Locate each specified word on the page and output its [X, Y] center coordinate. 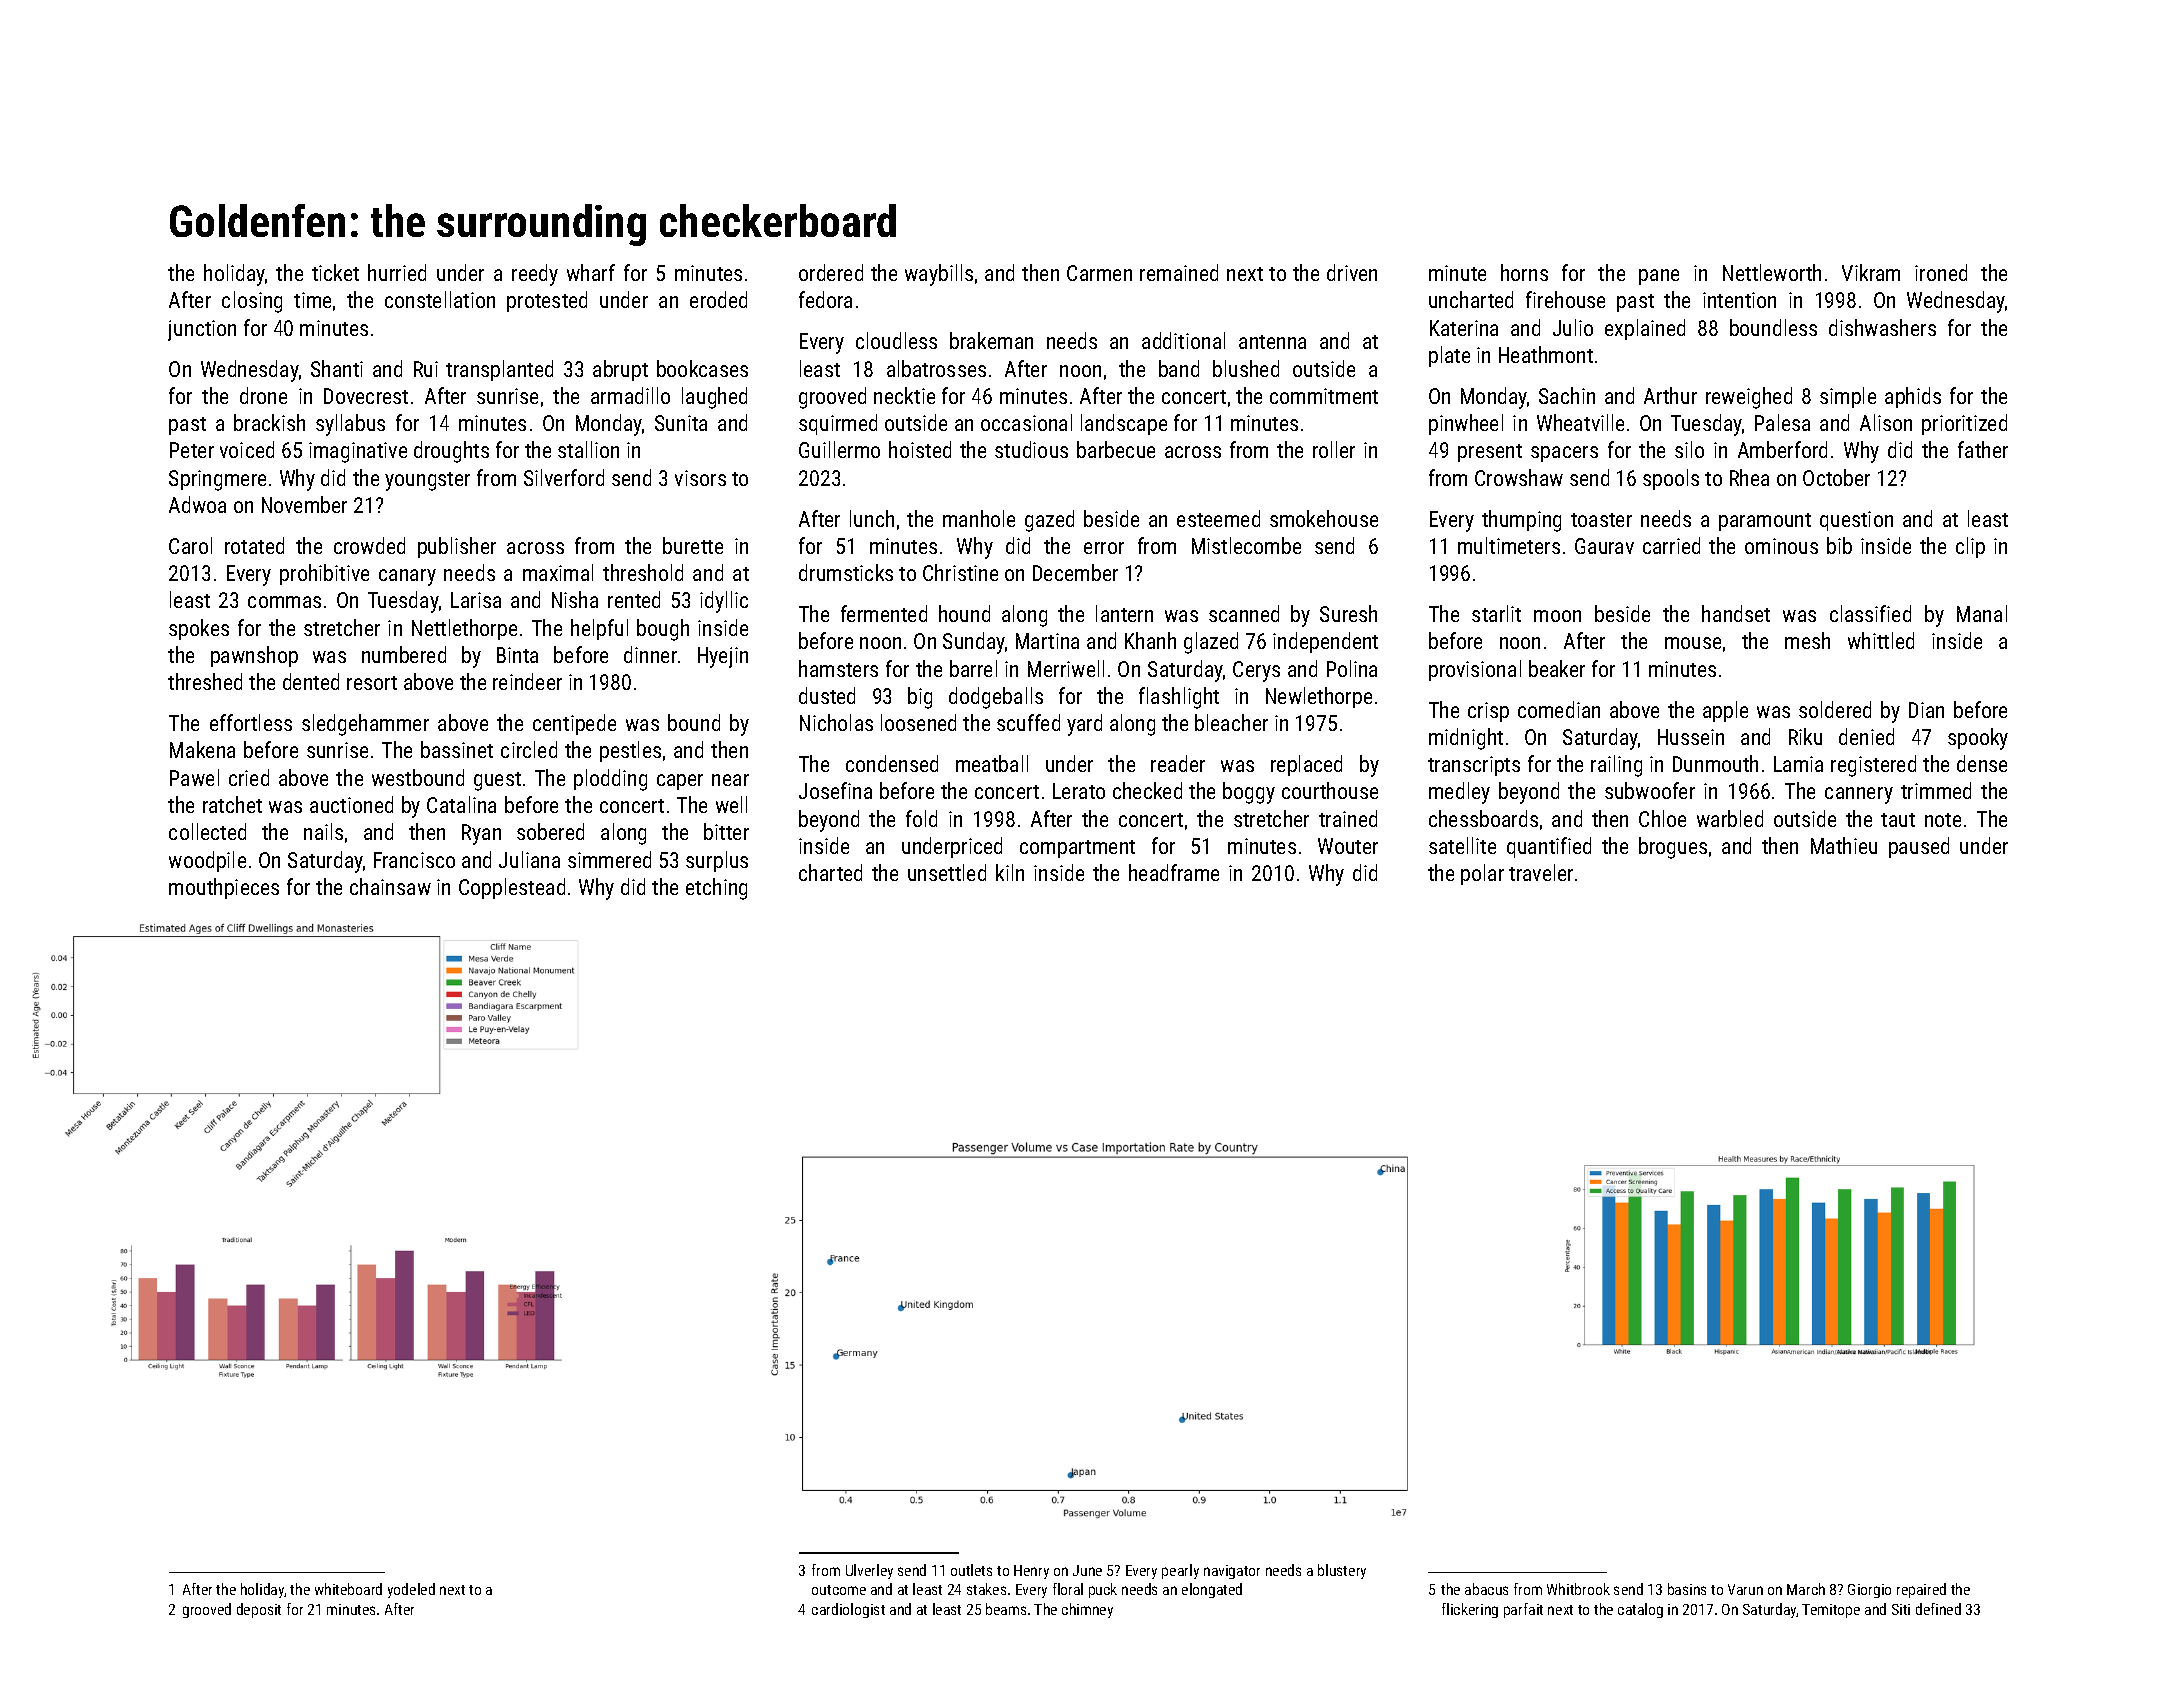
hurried [397, 272]
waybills [939, 275]
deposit [259, 1610]
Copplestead [512, 888]
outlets [971, 1570]
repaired [1921, 1590]
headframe [1174, 872]
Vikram [1871, 272]
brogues [1673, 848]
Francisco [414, 860]
